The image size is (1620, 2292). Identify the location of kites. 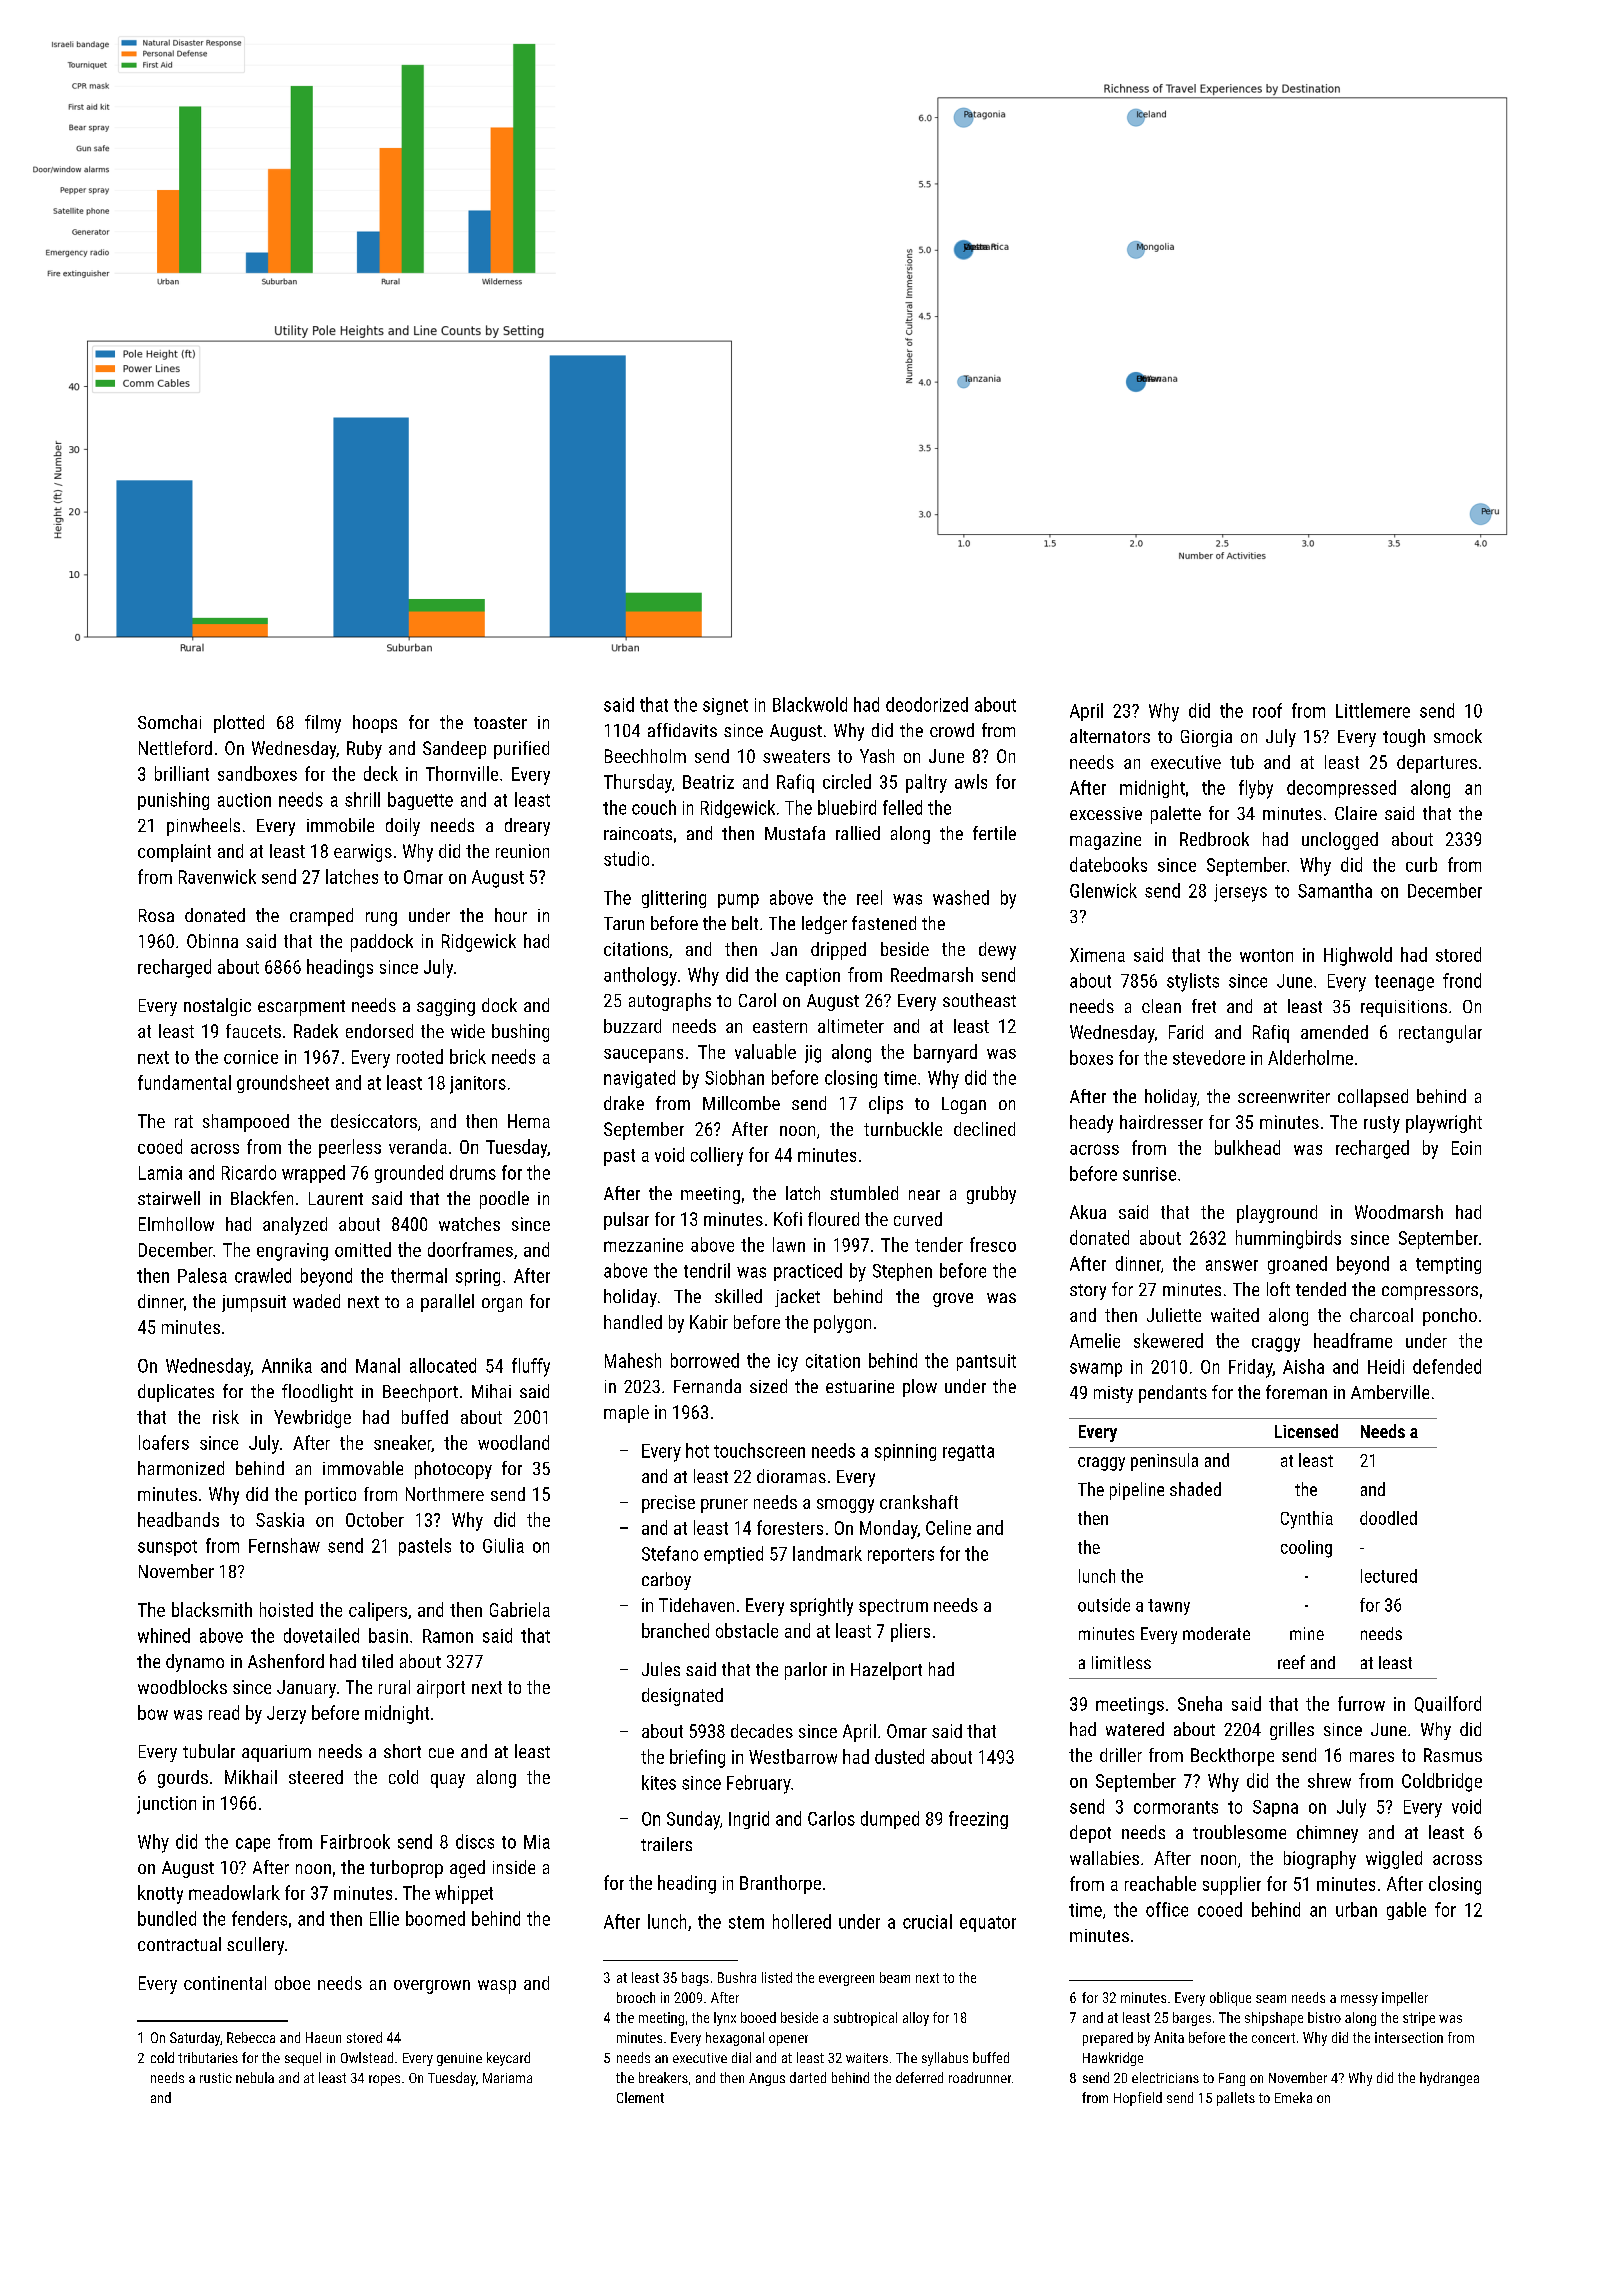
(659, 1782).
